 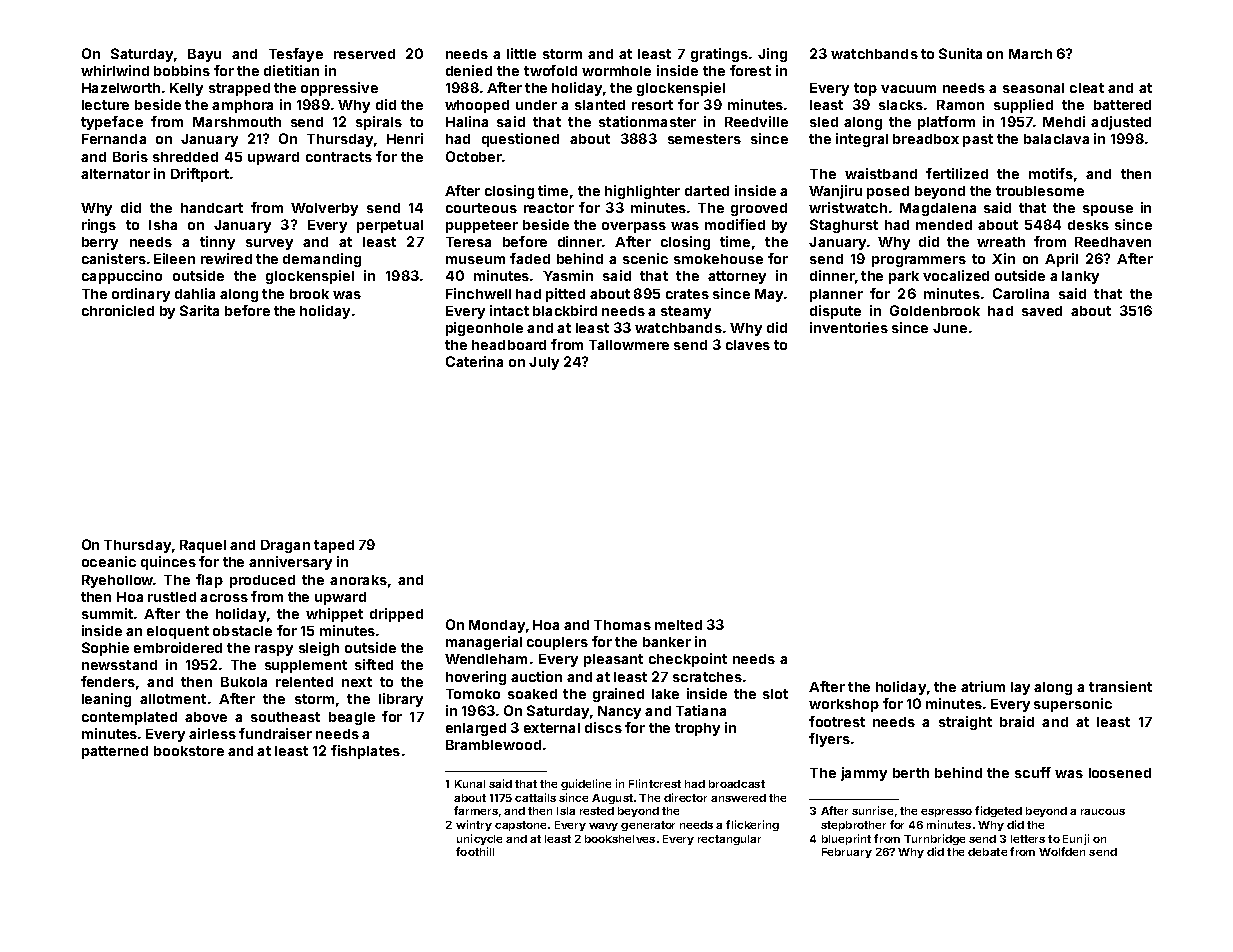 I want to click on March, so click(x=1030, y=54).
